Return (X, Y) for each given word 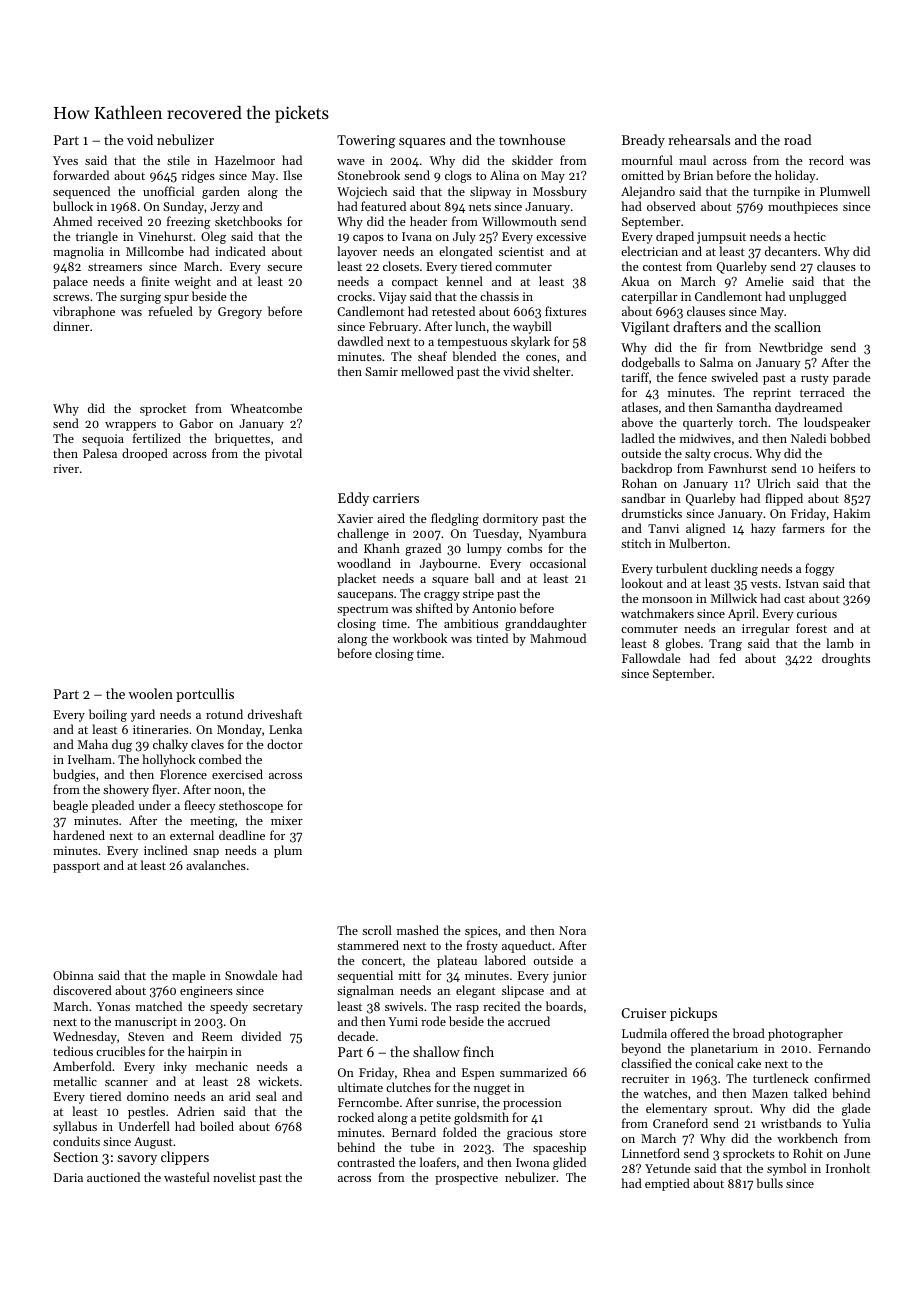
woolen (150, 693)
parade (852, 378)
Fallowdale (651, 658)
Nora (572, 930)
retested (453, 311)
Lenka (285, 729)
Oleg (213, 237)
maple (189, 976)
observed (671, 206)
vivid (516, 371)
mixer (287, 820)
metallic (75, 1081)
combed (220, 759)
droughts (846, 659)
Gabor (196, 423)
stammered (368, 945)
